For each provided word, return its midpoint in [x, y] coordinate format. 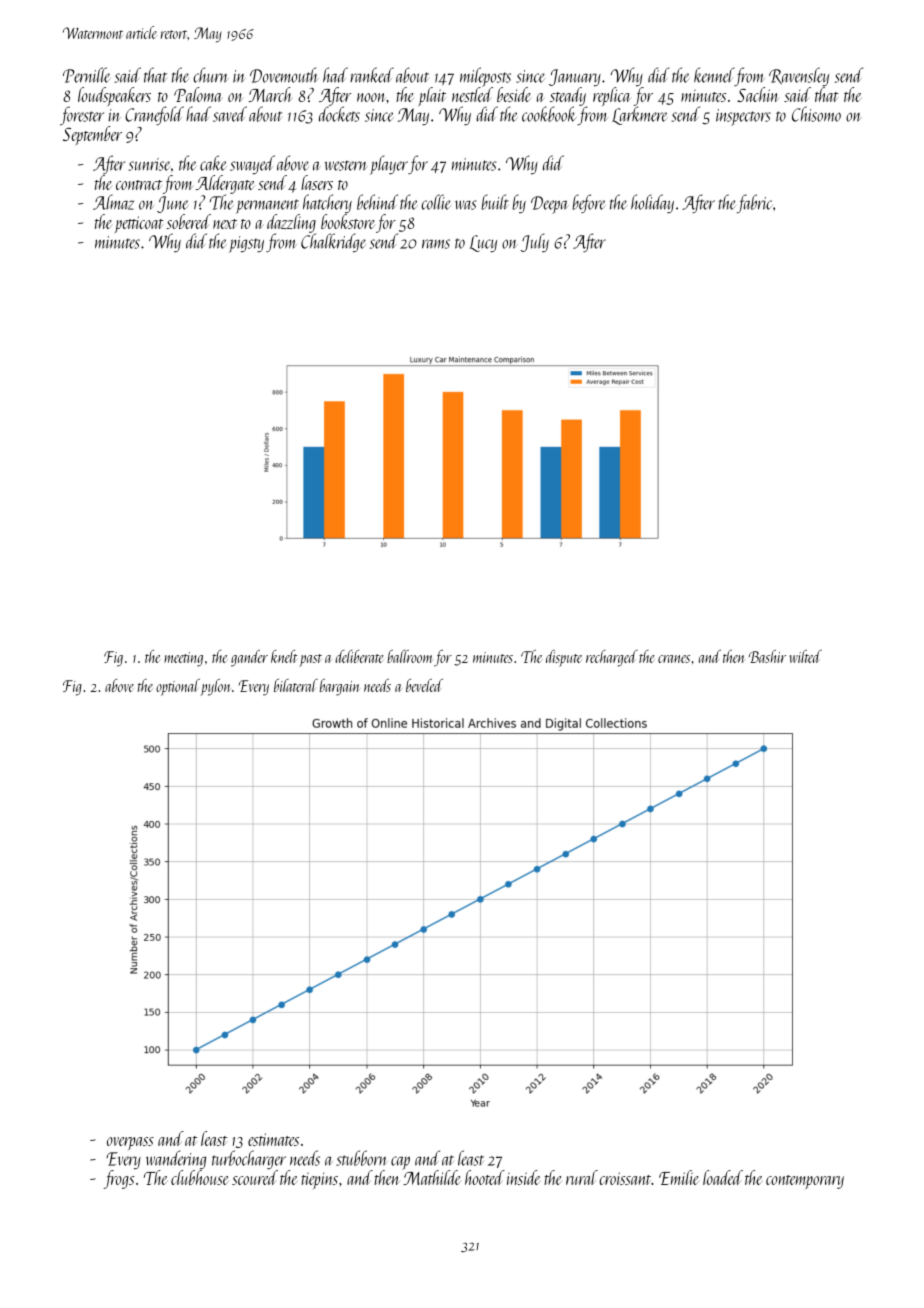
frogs [119, 1179]
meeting [183, 659]
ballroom [410, 656]
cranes [674, 659]
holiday [652, 203]
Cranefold [154, 115]
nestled [472, 94]
